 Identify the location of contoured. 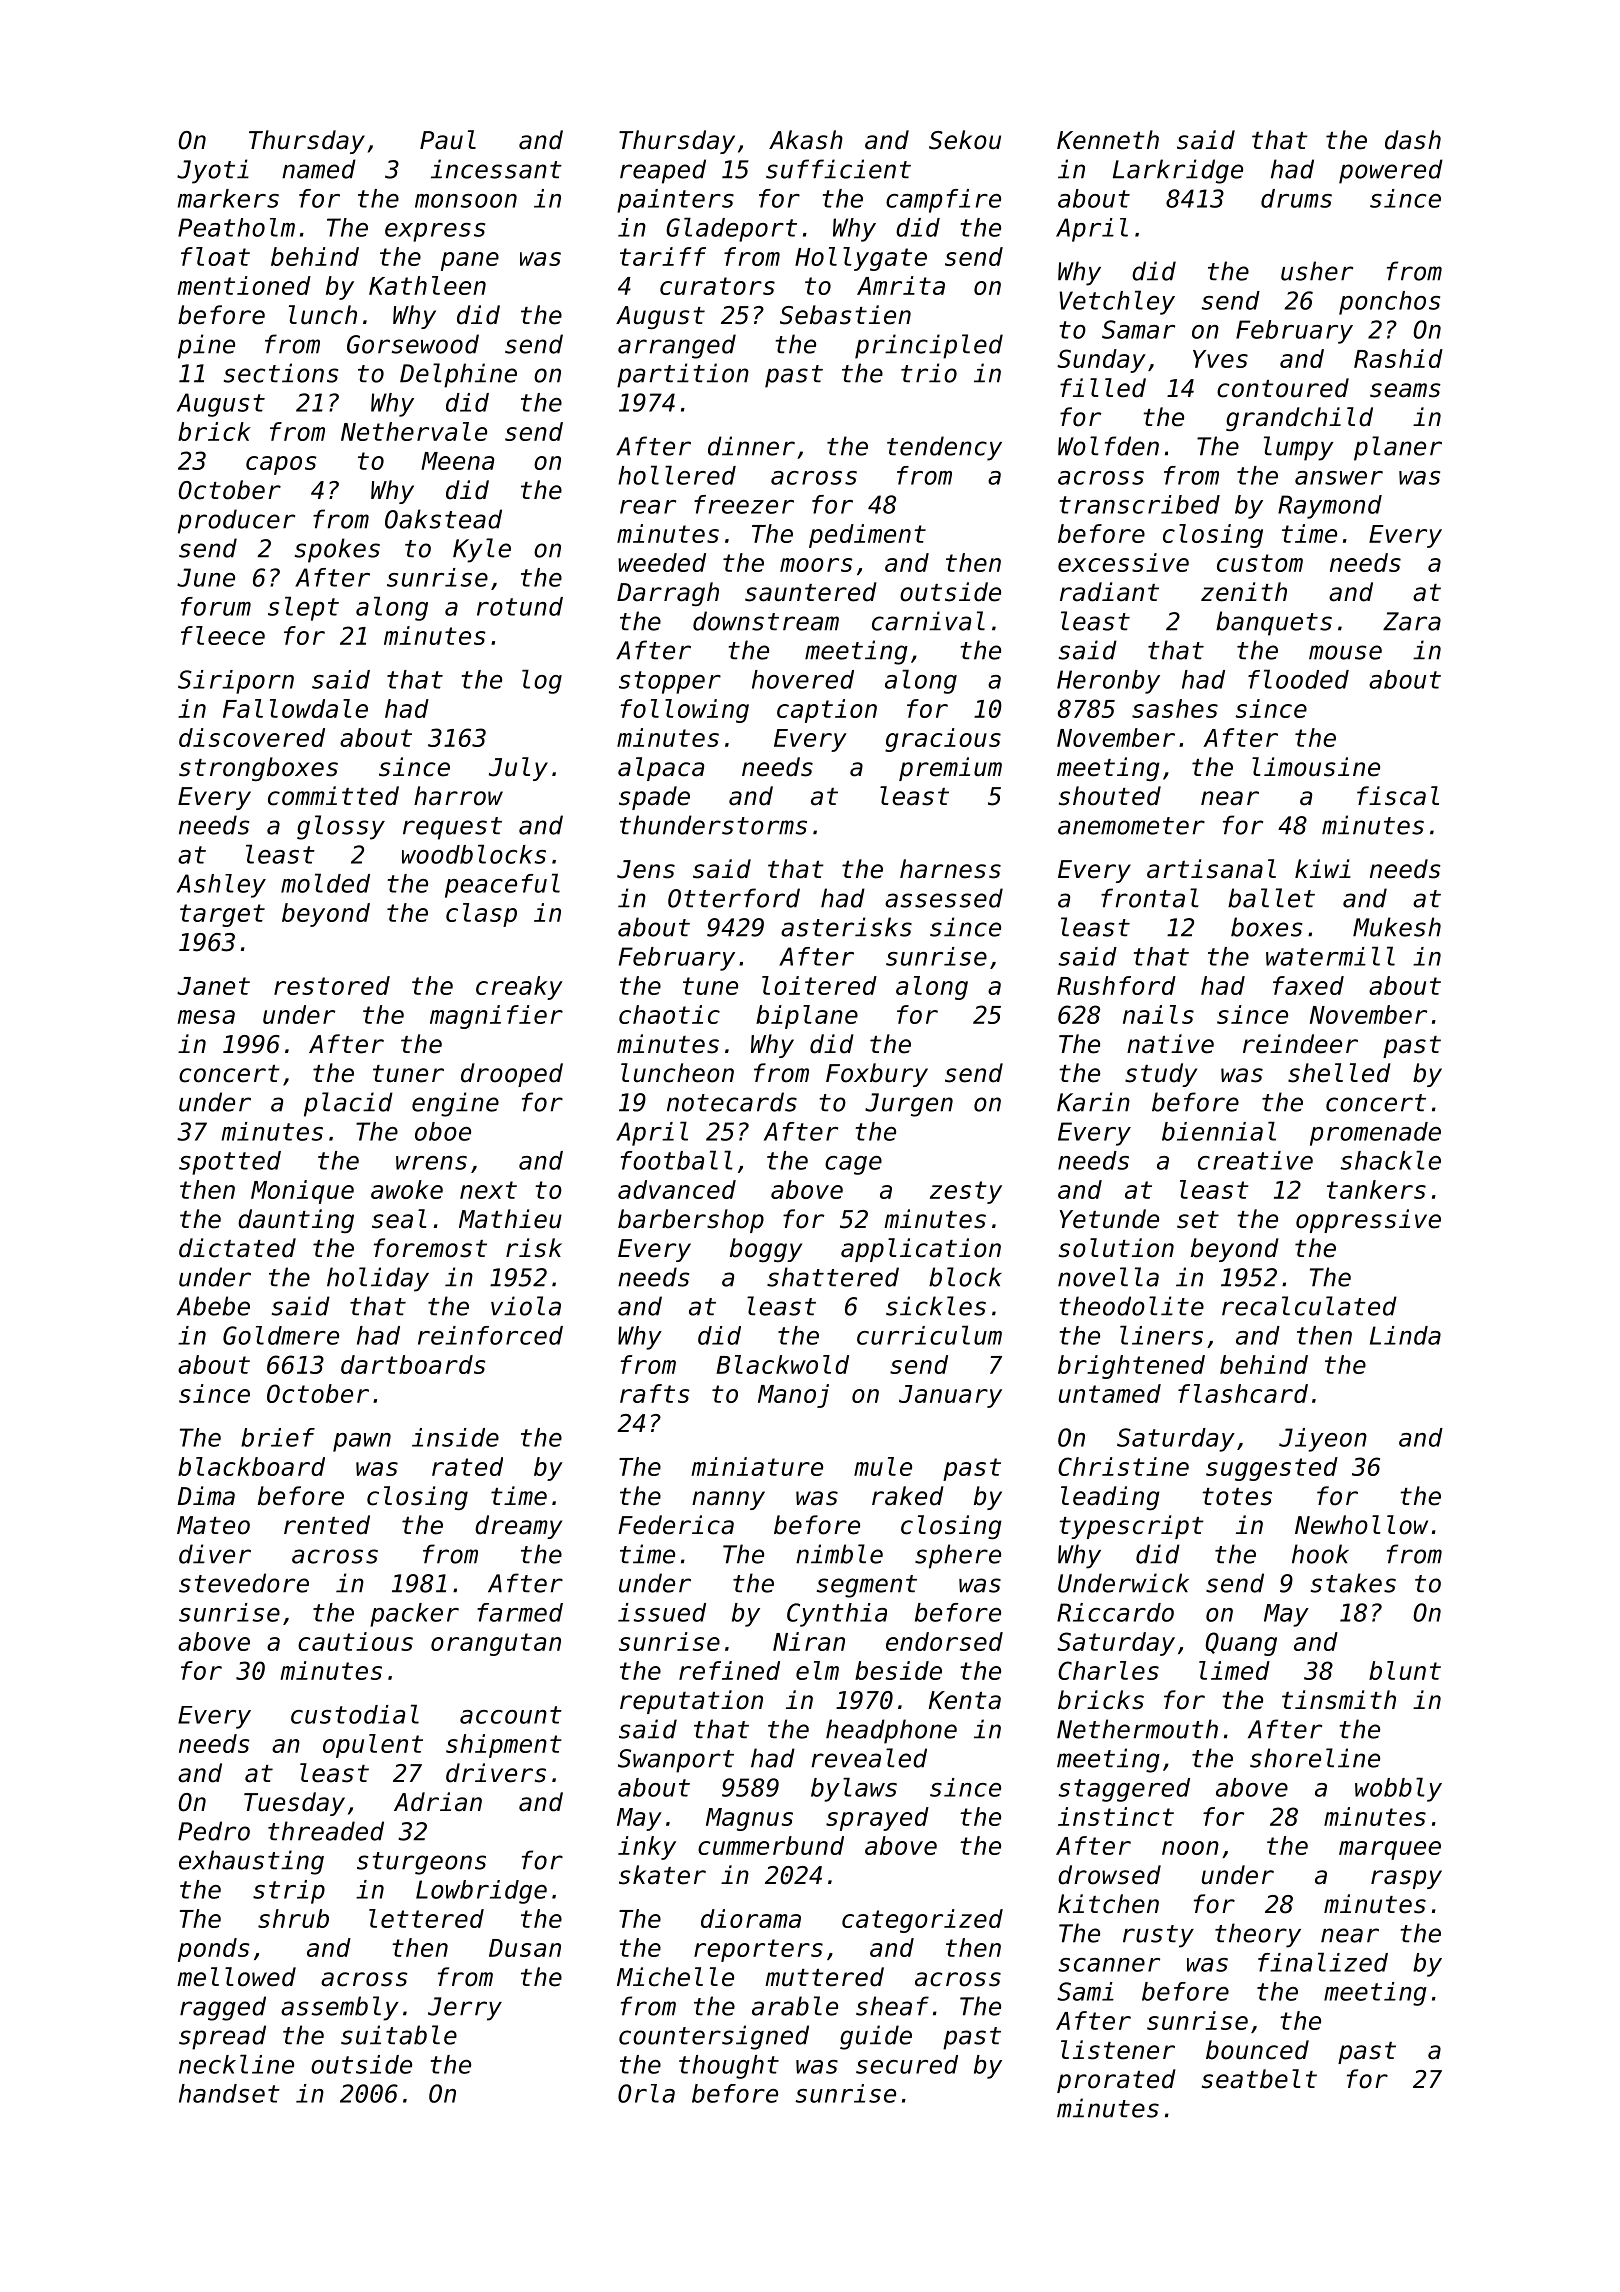
(1283, 388).
